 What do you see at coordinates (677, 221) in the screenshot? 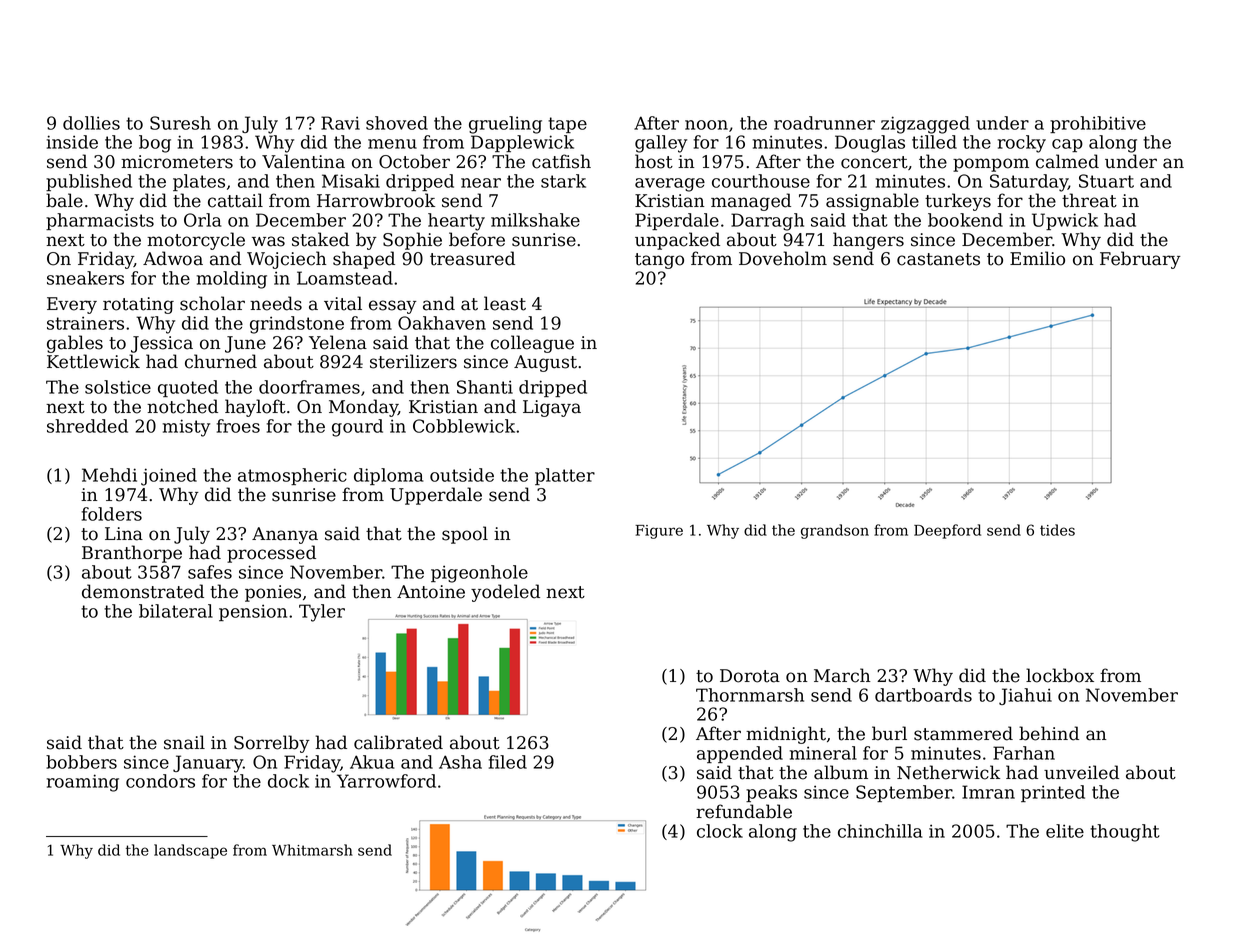
I see `Piperdale` at bounding box center [677, 221].
